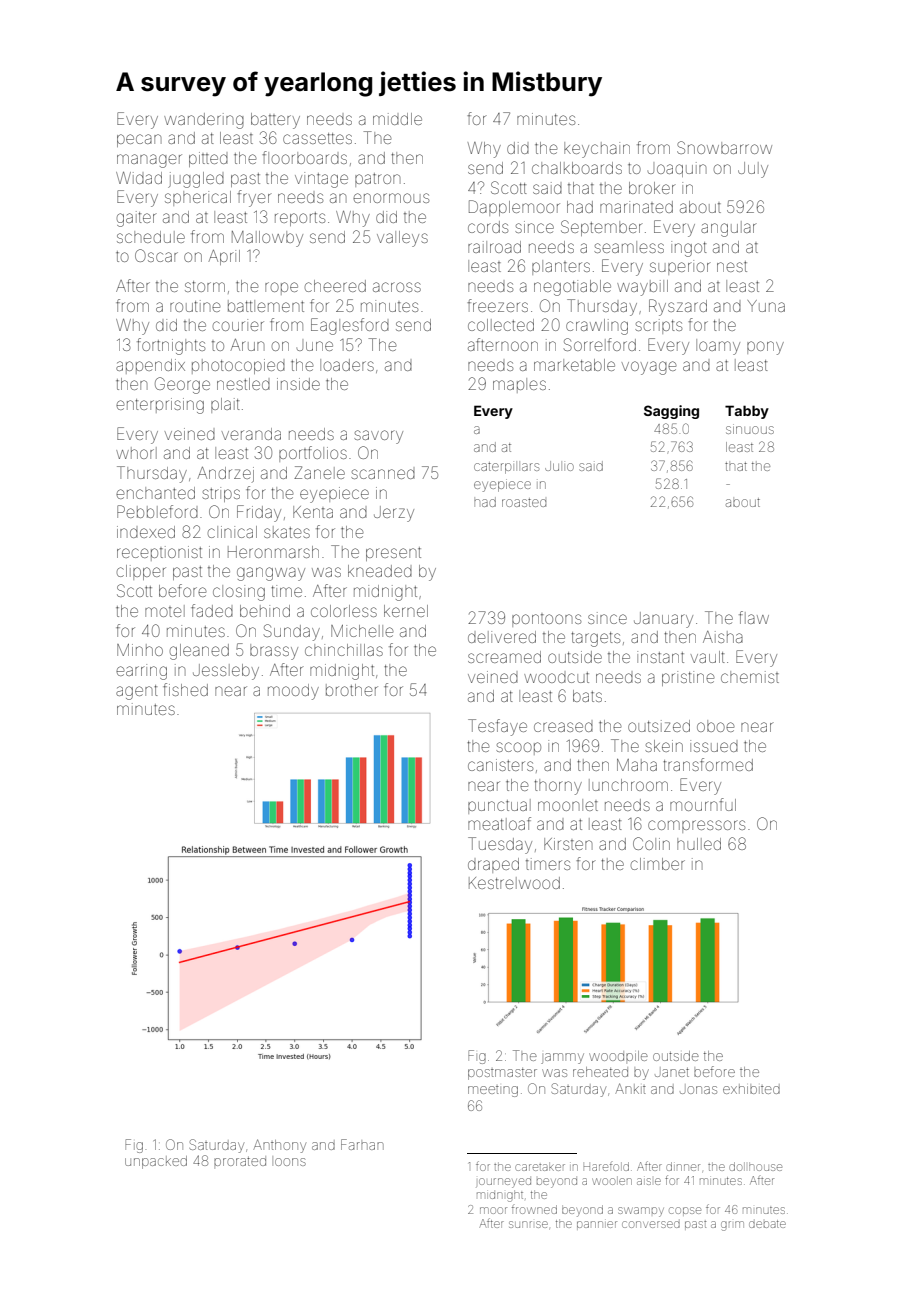 This screenshot has height=1316, width=908. What do you see at coordinates (290, 1162) in the screenshot?
I see `loons` at bounding box center [290, 1162].
